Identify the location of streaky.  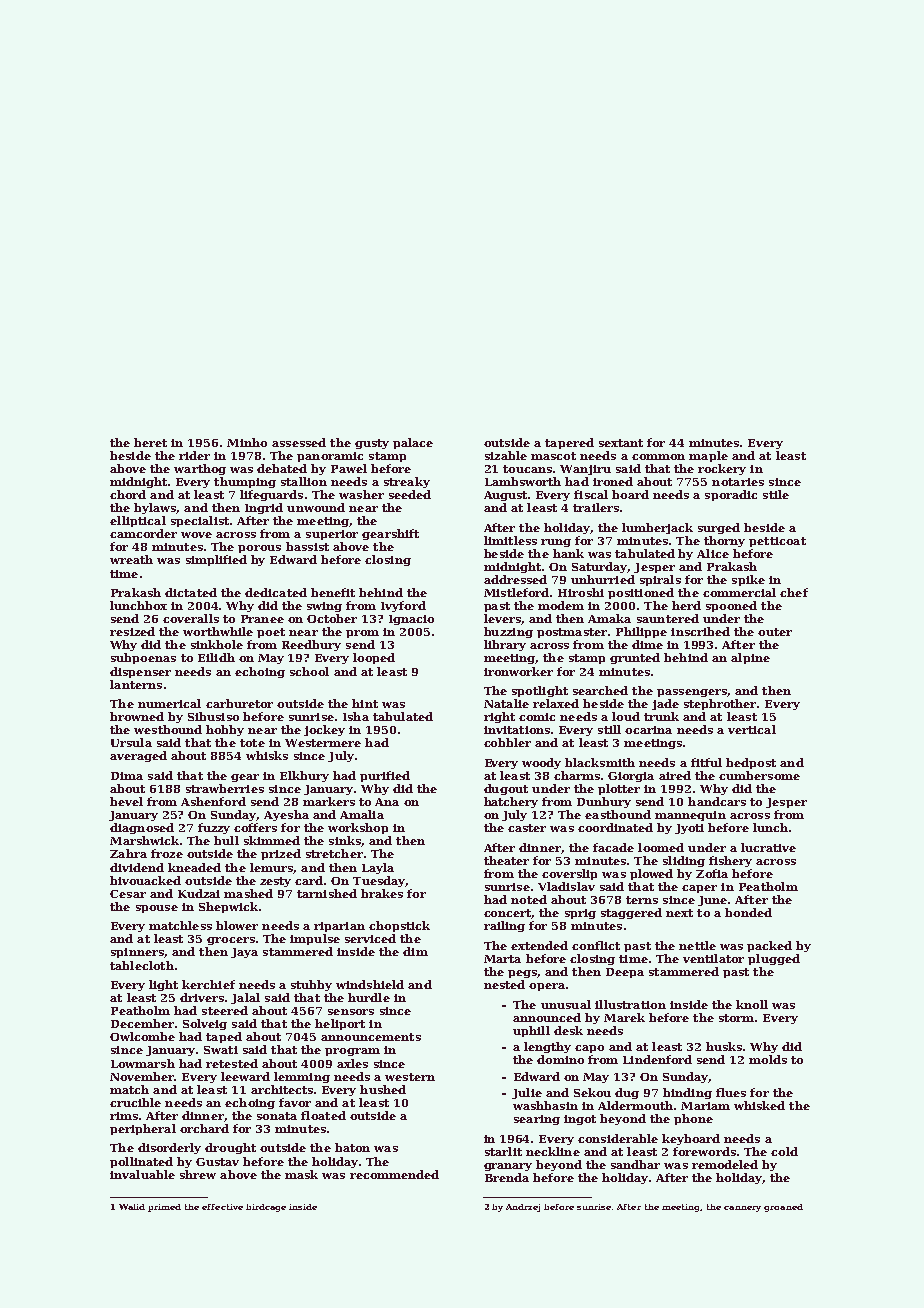
(407, 482).
